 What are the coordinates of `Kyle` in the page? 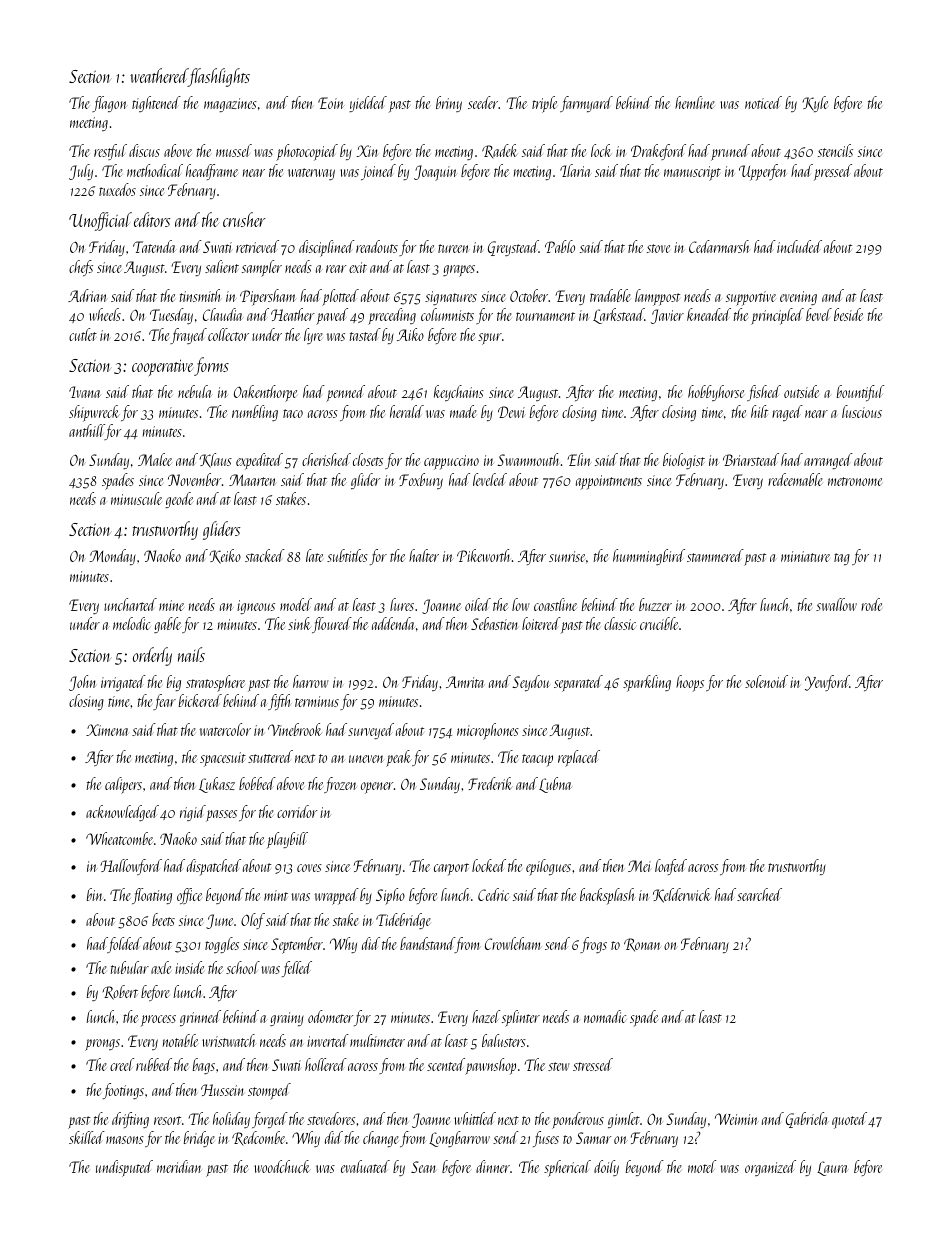 It's located at (815, 104).
